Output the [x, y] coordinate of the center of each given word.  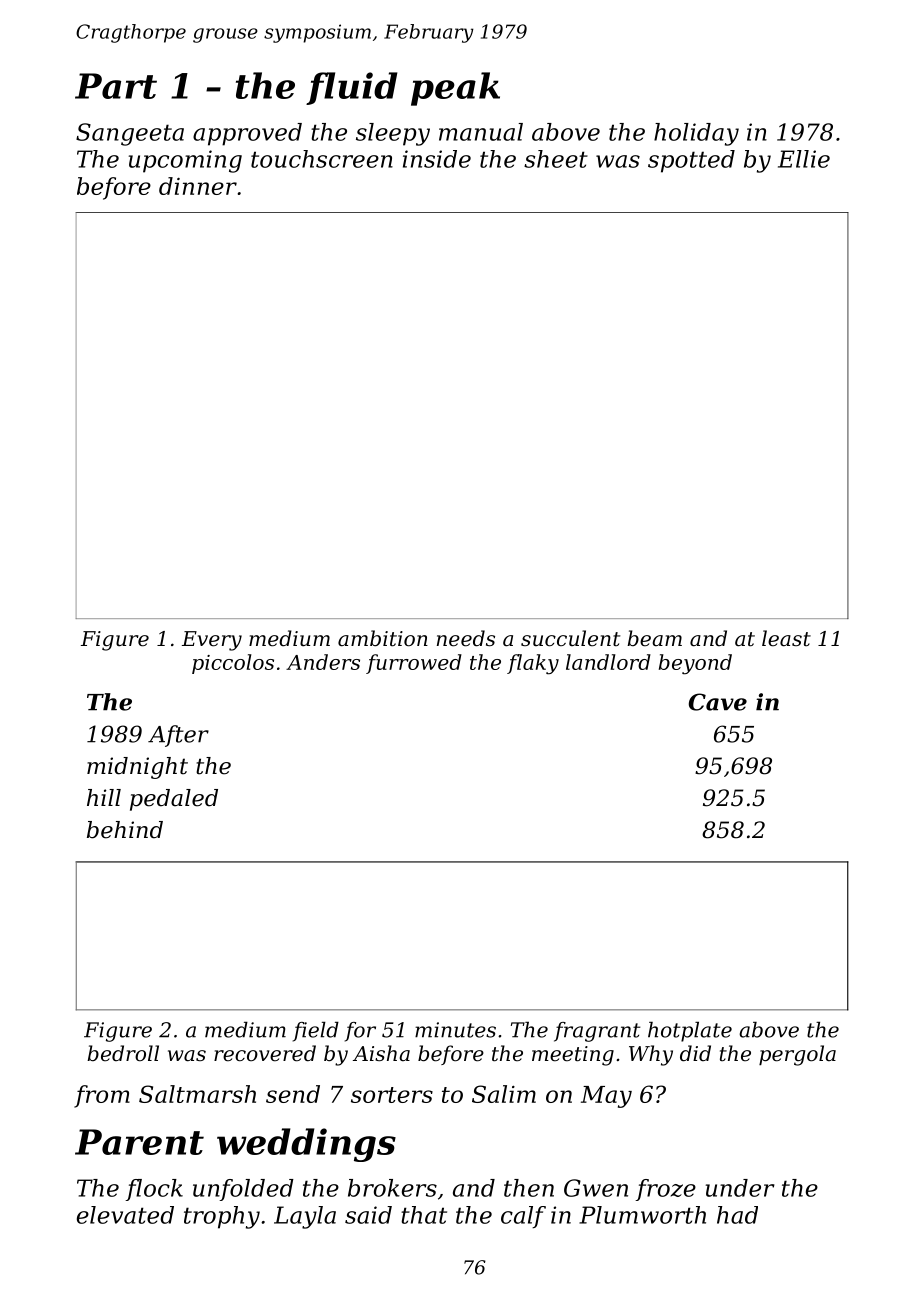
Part [116, 86]
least [786, 638]
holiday [696, 134]
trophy [222, 1217]
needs [466, 638]
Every [212, 641]
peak [455, 89]
